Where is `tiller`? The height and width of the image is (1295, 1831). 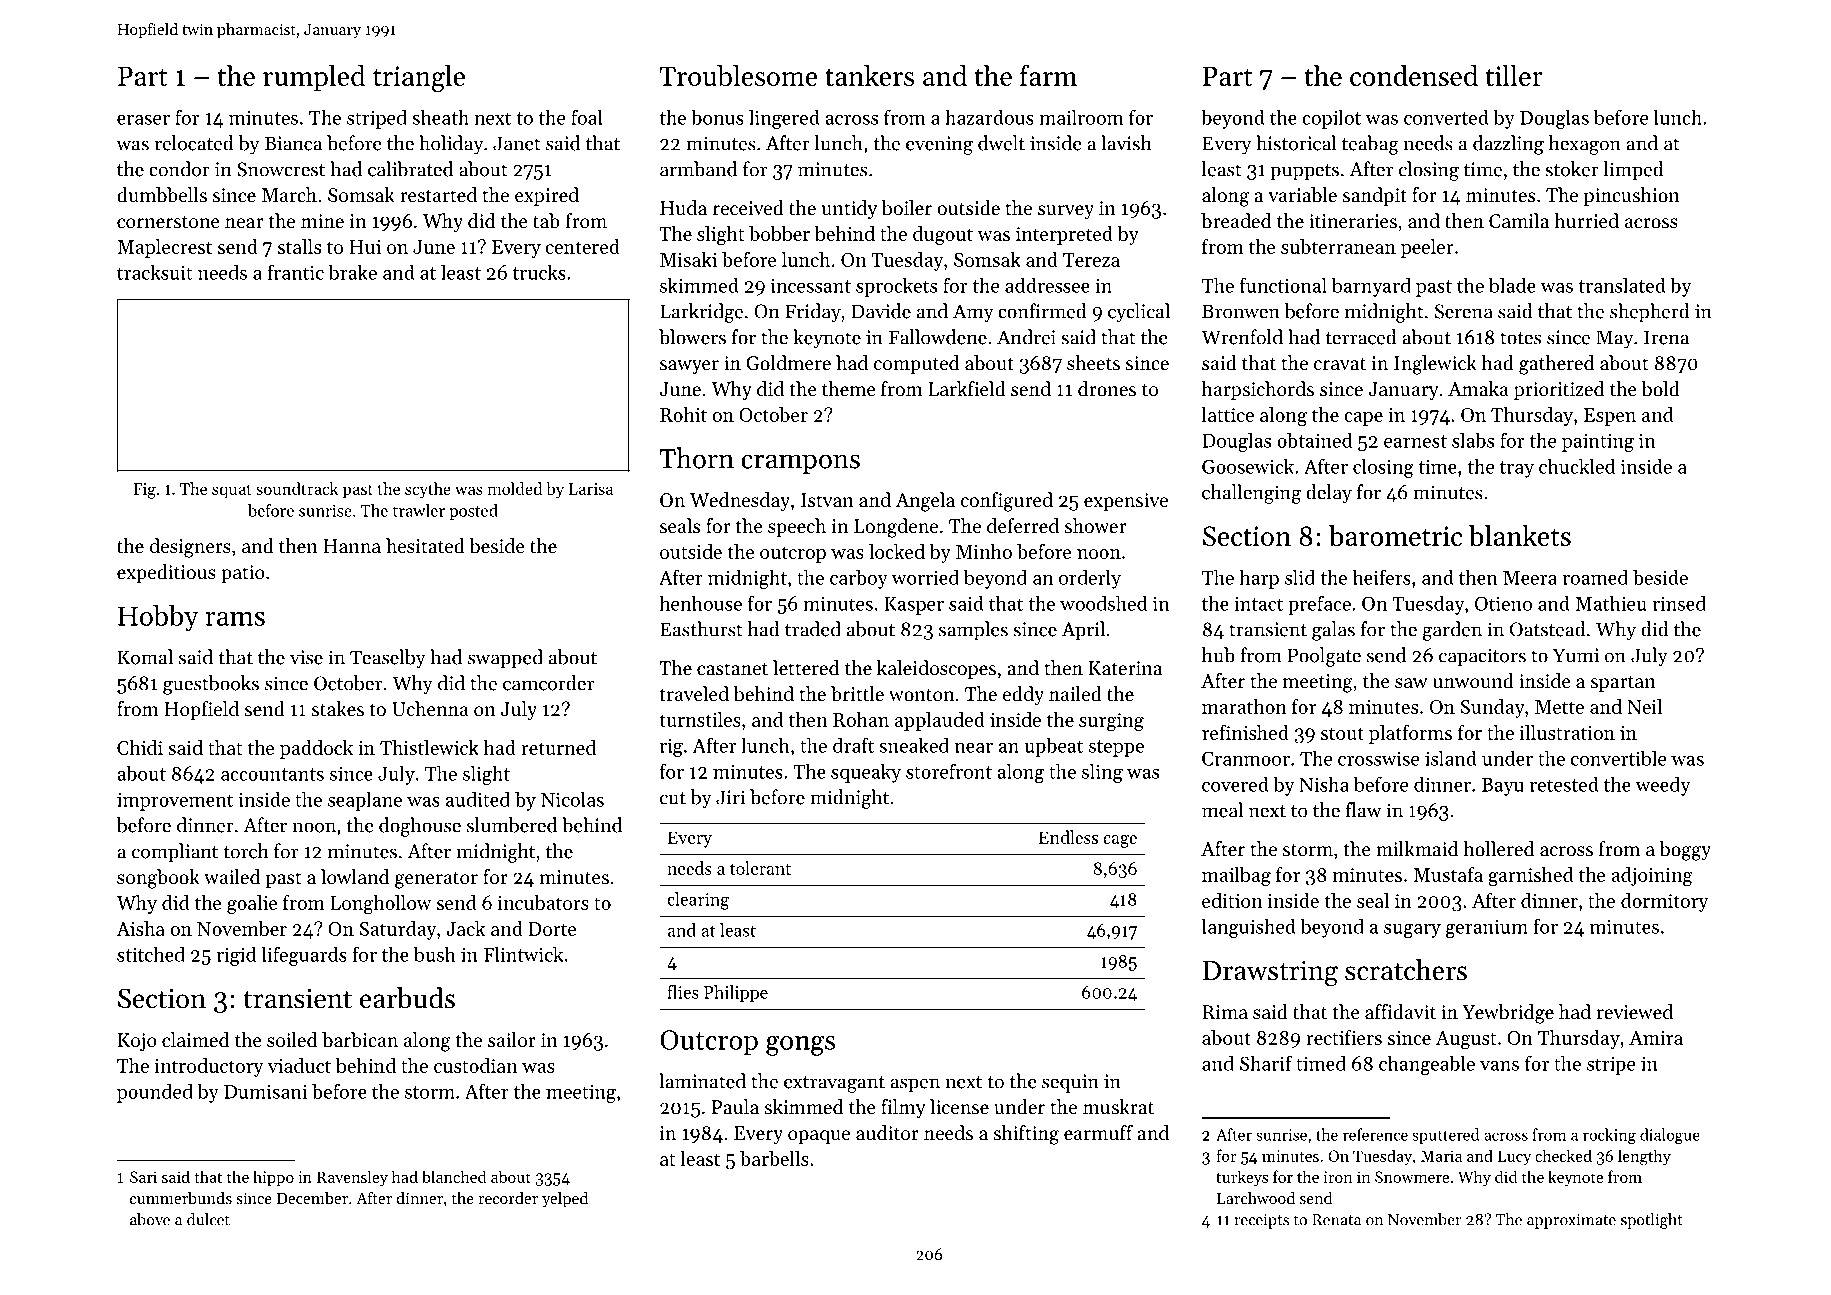
tiller is located at coordinates (1513, 75).
